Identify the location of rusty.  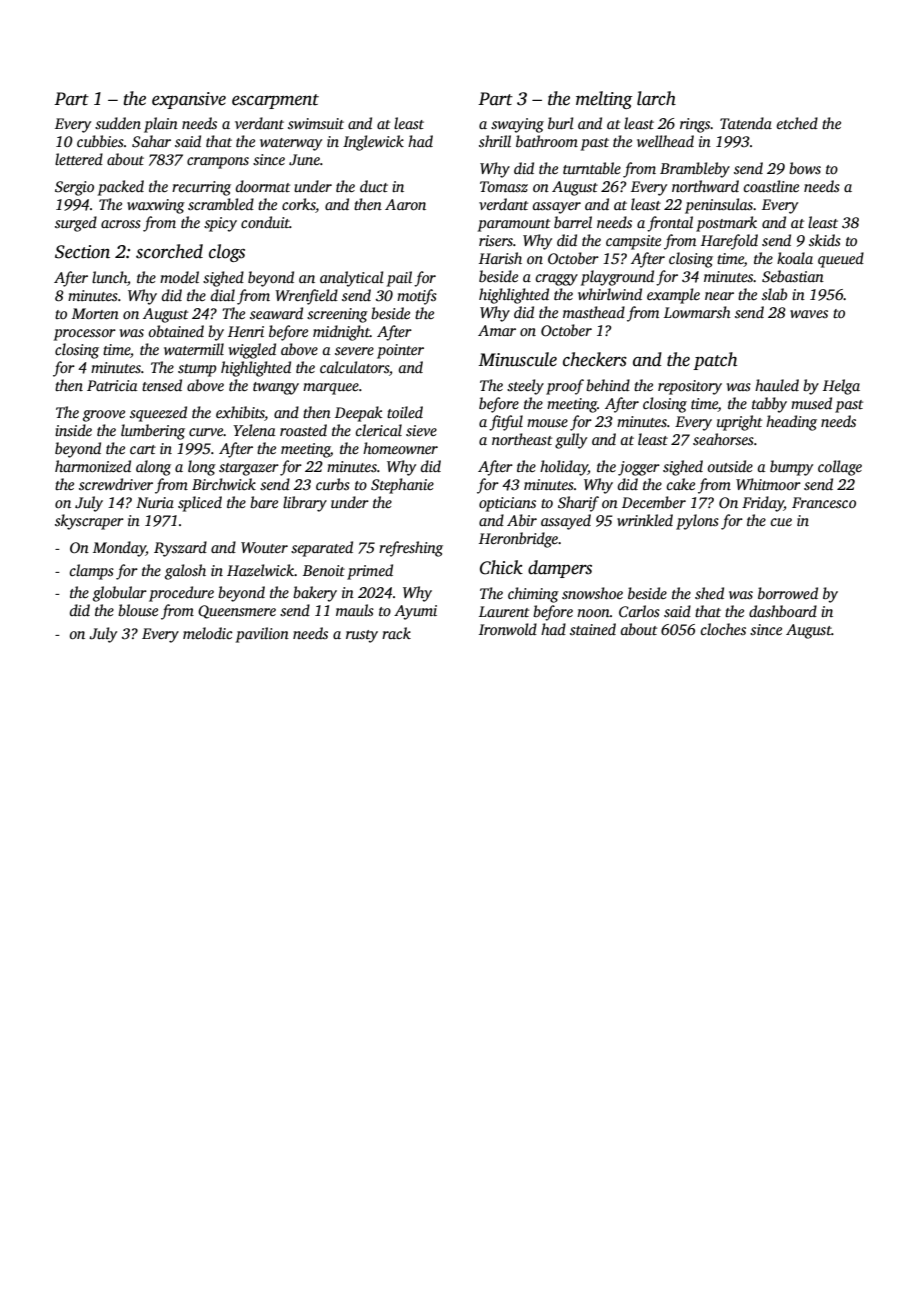
(362, 636).
